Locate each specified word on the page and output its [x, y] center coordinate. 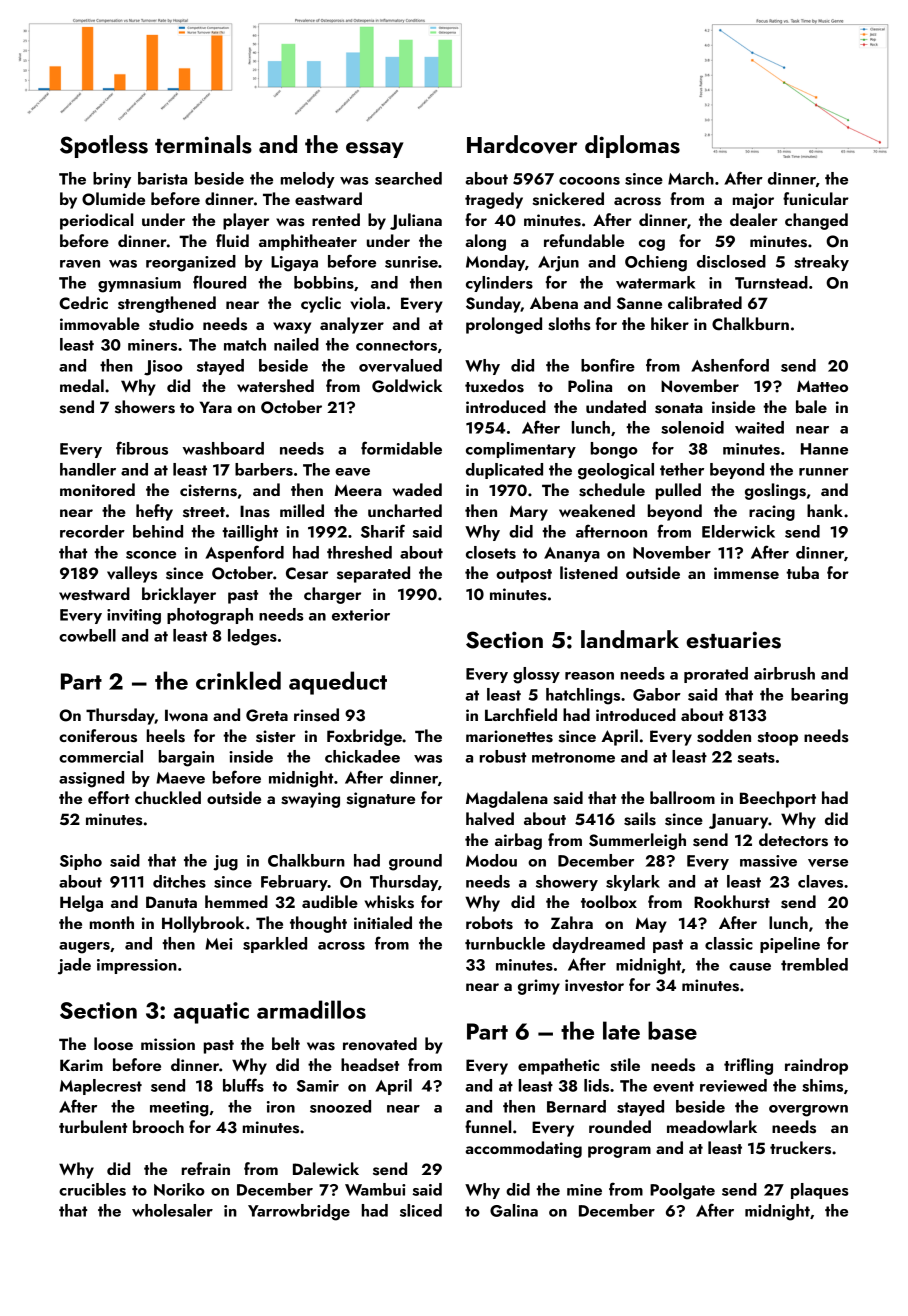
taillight [250, 533]
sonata [679, 408]
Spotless [104, 146]
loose [113, 1044]
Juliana [416, 221]
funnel [488, 1126]
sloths [569, 324]
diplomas [632, 146]
